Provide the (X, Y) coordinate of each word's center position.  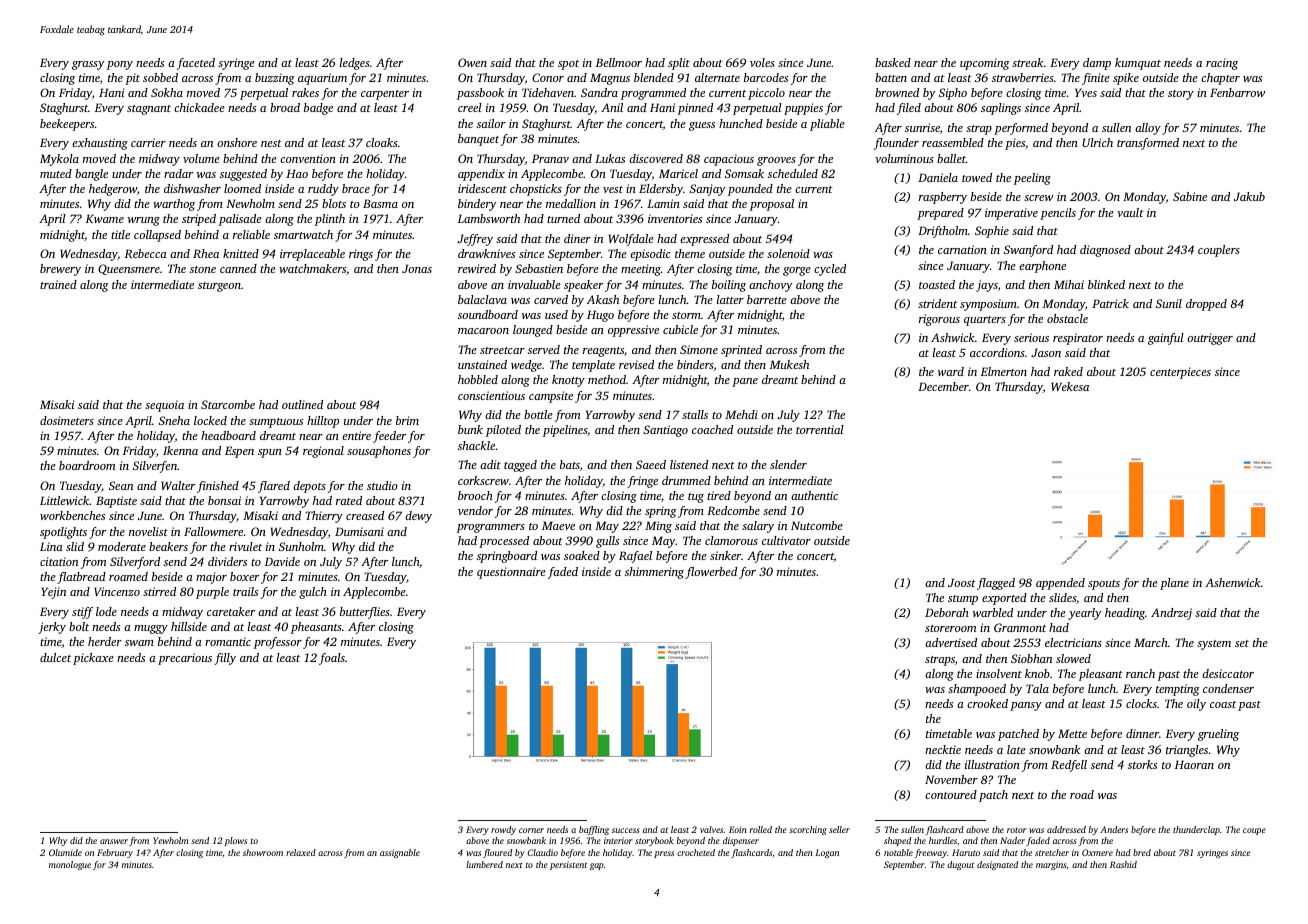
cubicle (680, 329)
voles (762, 62)
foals (332, 659)
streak (1028, 62)
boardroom (87, 465)
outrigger (1210, 339)
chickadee (199, 107)
